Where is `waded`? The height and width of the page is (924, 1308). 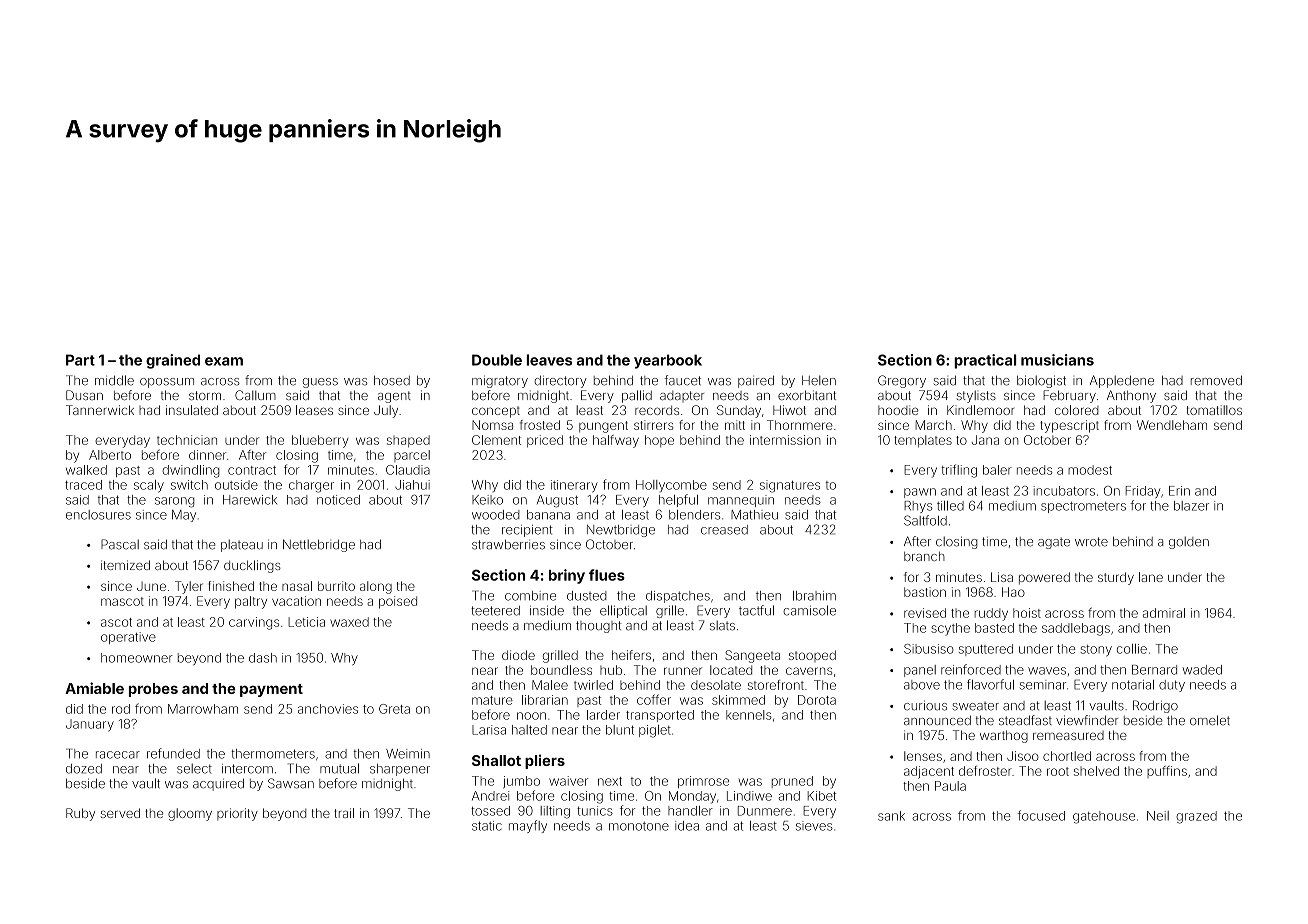 waded is located at coordinates (1202, 670).
